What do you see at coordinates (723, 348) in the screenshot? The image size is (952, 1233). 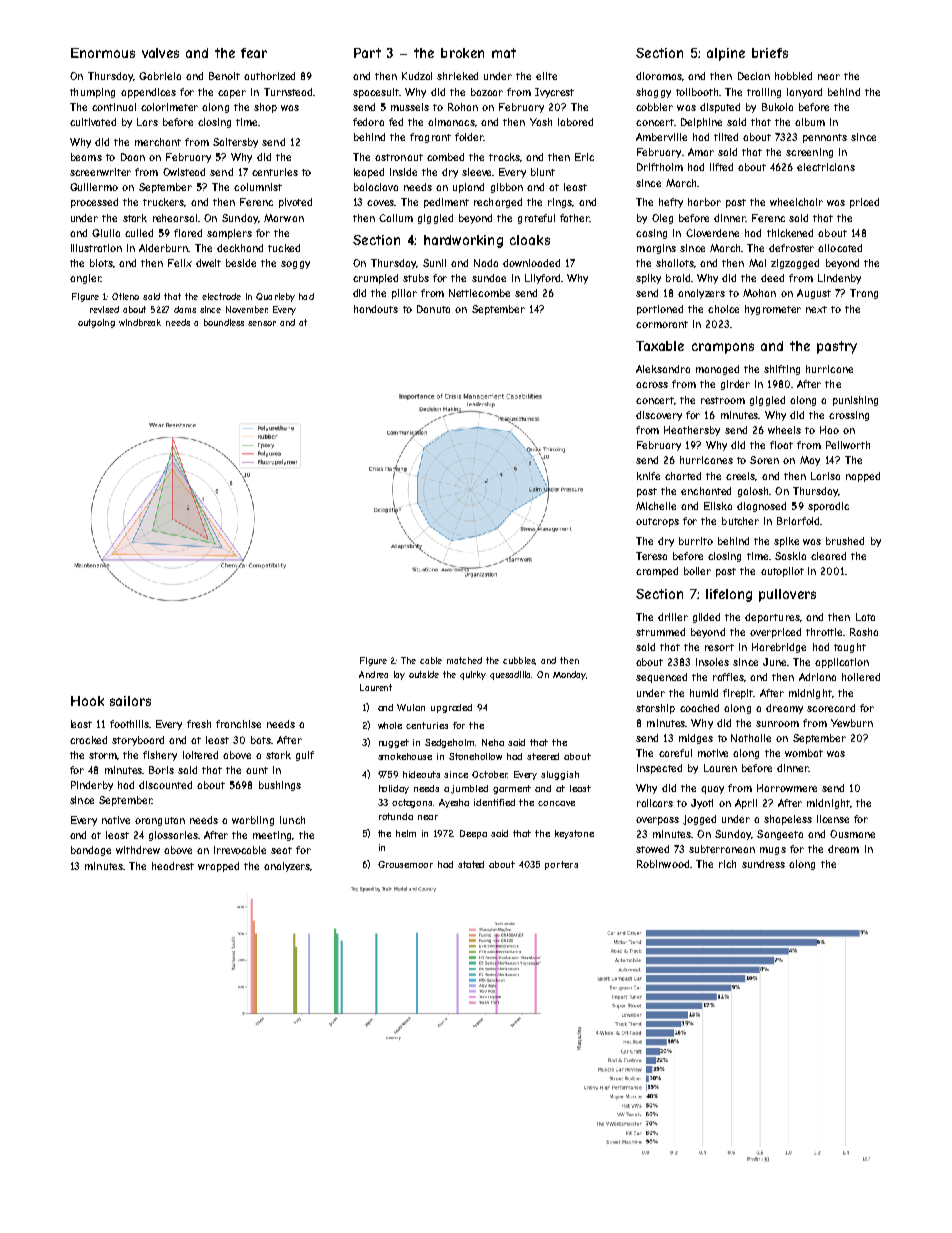 I see `crampons` at bounding box center [723, 348].
